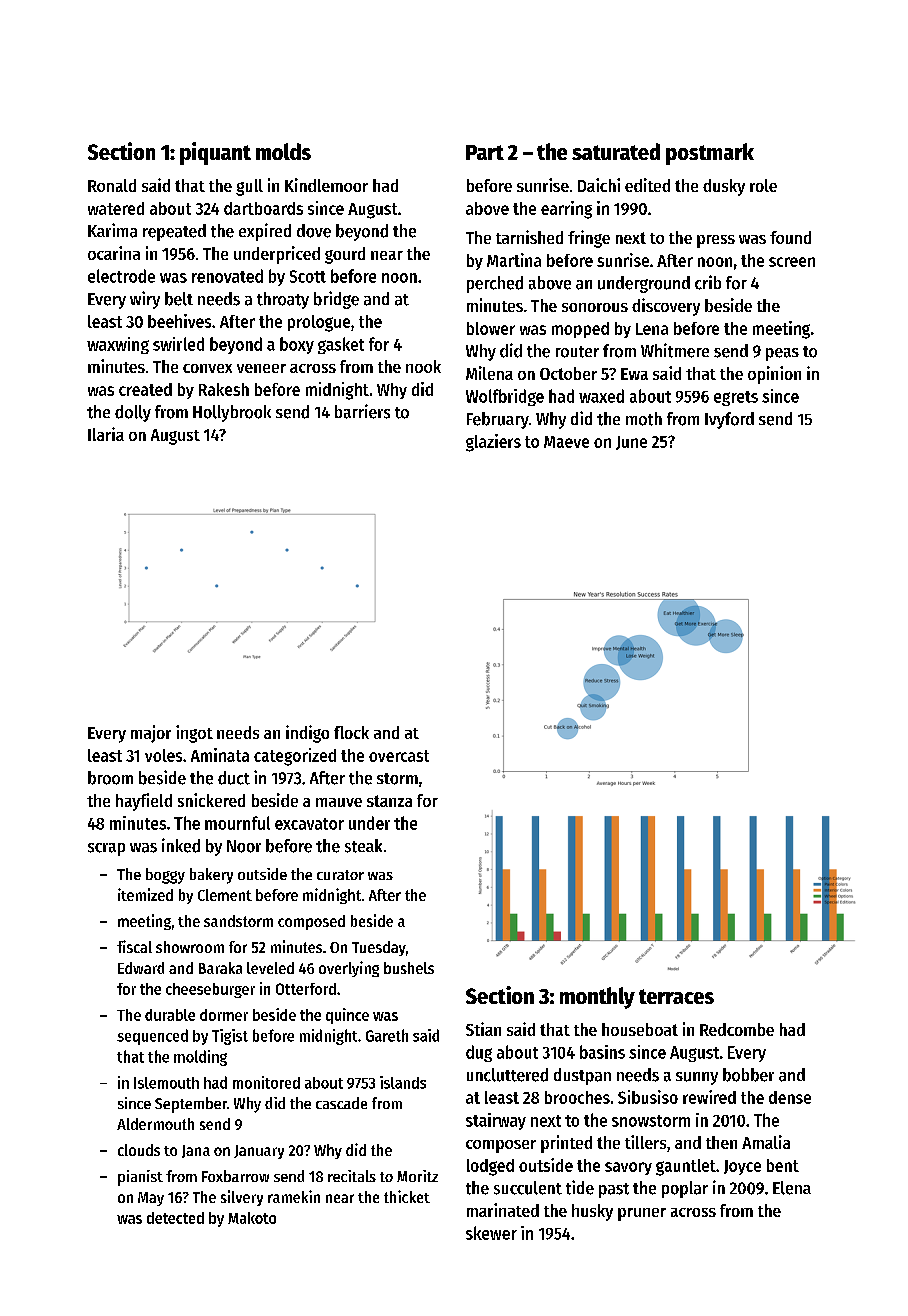 This document has width=908, height=1316. What do you see at coordinates (710, 154) in the document?
I see `postmark` at bounding box center [710, 154].
